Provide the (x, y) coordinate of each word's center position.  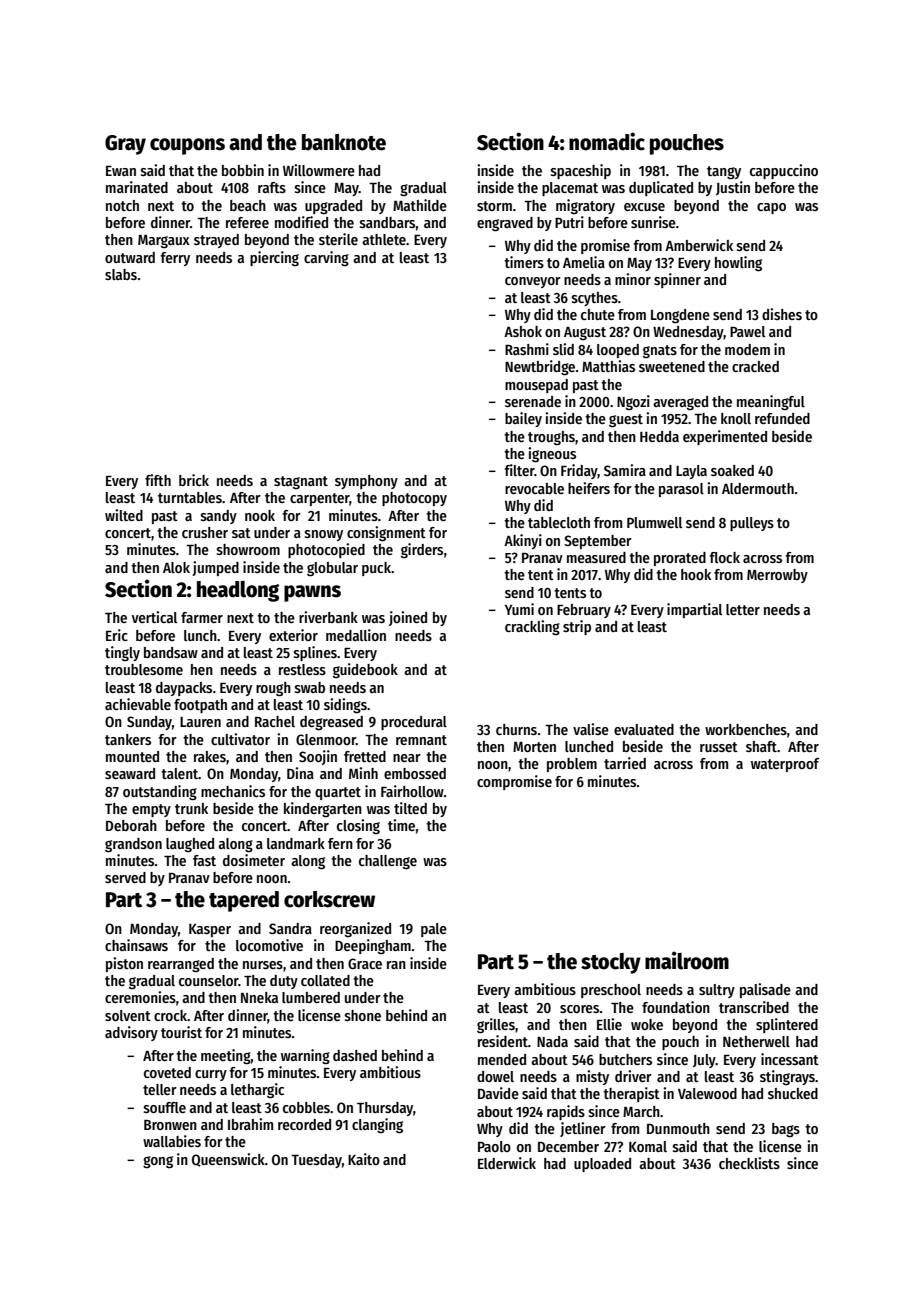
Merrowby (777, 576)
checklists (749, 1163)
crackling (532, 628)
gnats (660, 352)
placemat (570, 189)
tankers (128, 739)
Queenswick (228, 1160)
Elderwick (507, 1163)
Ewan (121, 171)
